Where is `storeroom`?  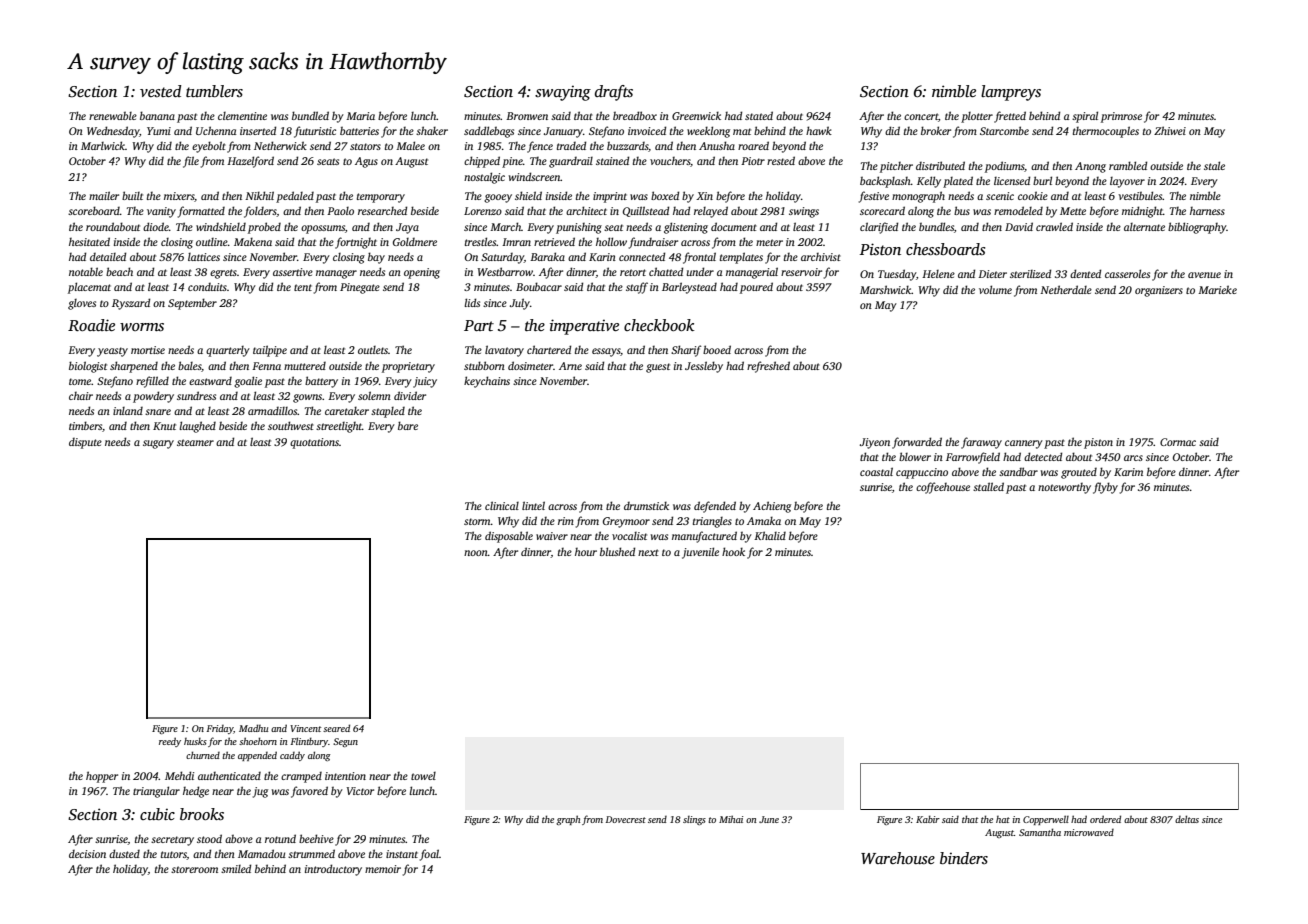 storeroom is located at coordinates (194, 869).
